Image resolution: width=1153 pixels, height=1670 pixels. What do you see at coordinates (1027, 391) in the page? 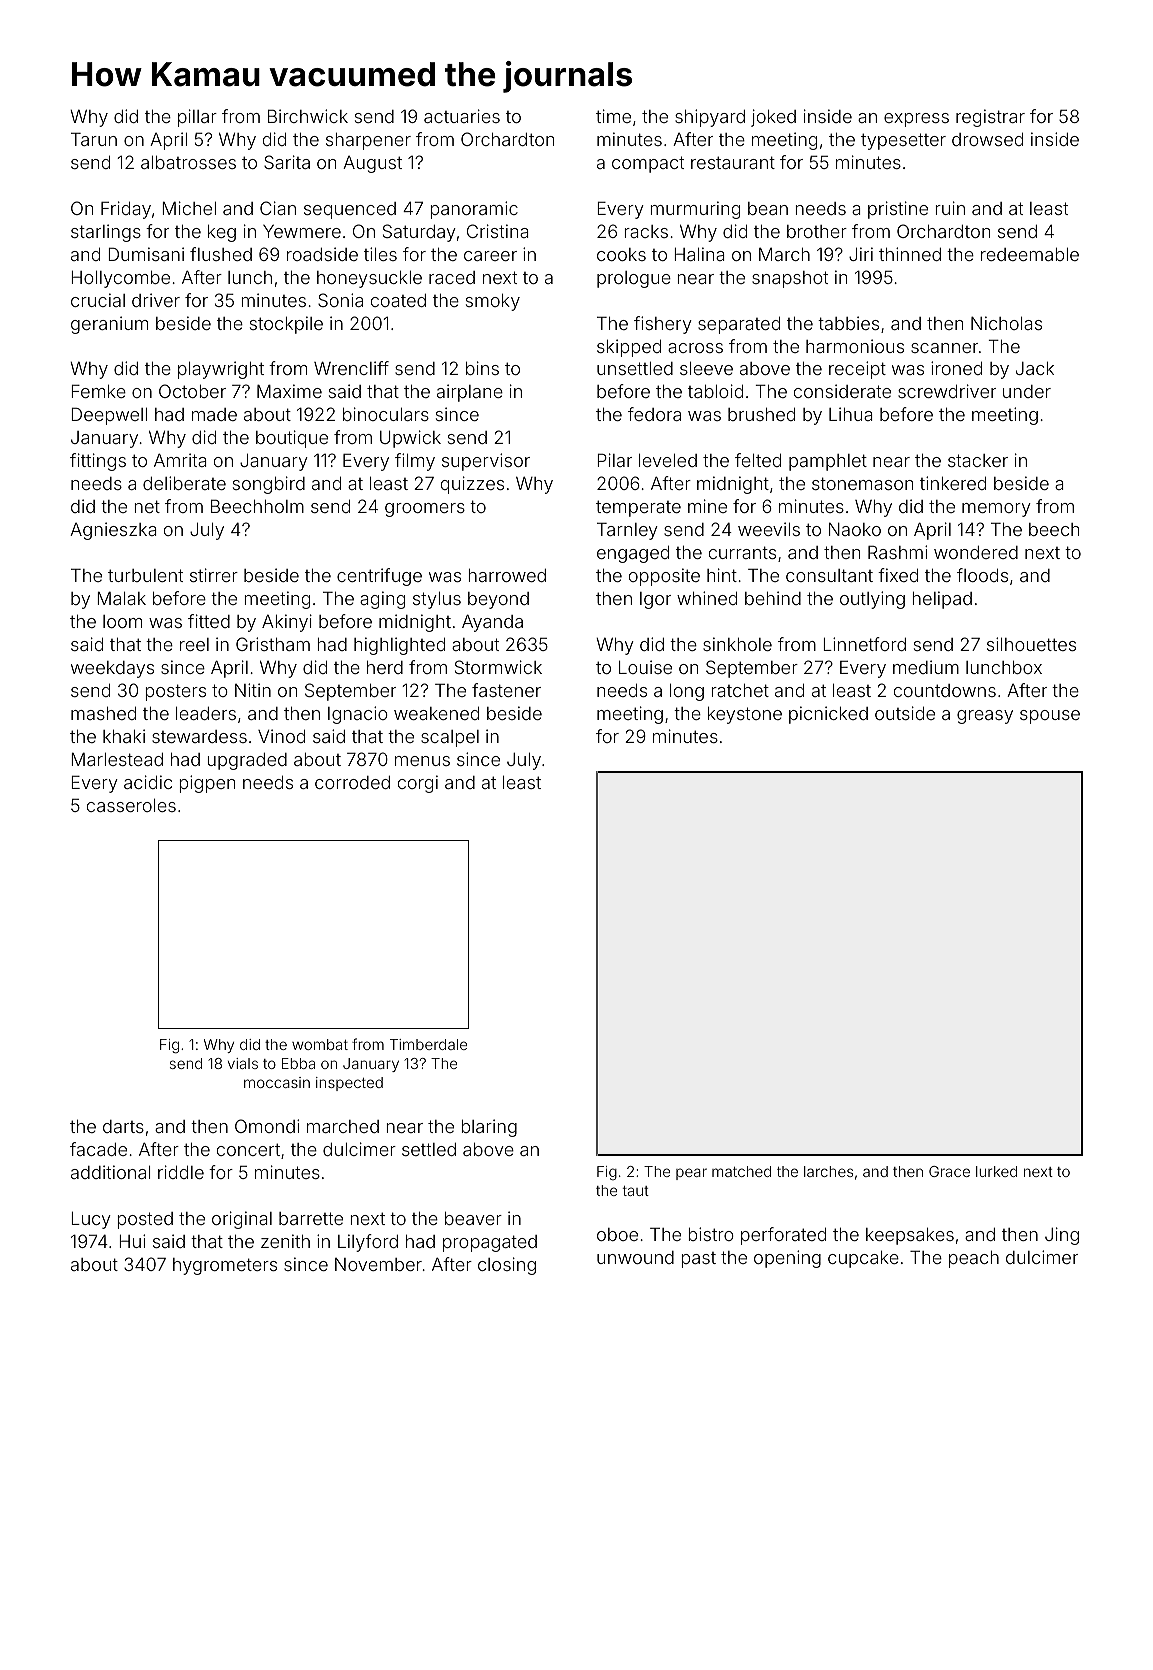
I see `under` at bounding box center [1027, 391].
